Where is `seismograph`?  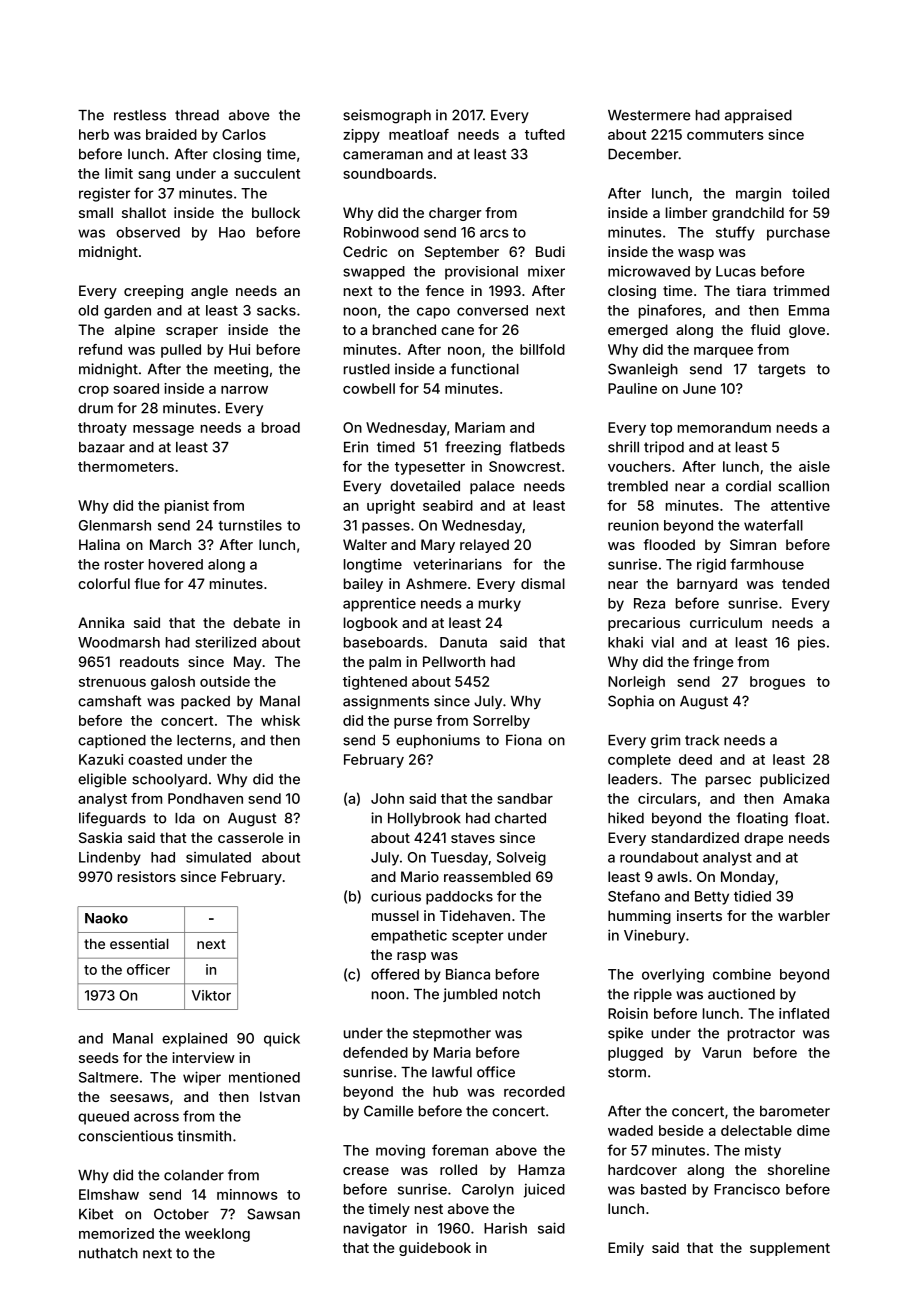
seismograph is located at coordinates (387, 116).
